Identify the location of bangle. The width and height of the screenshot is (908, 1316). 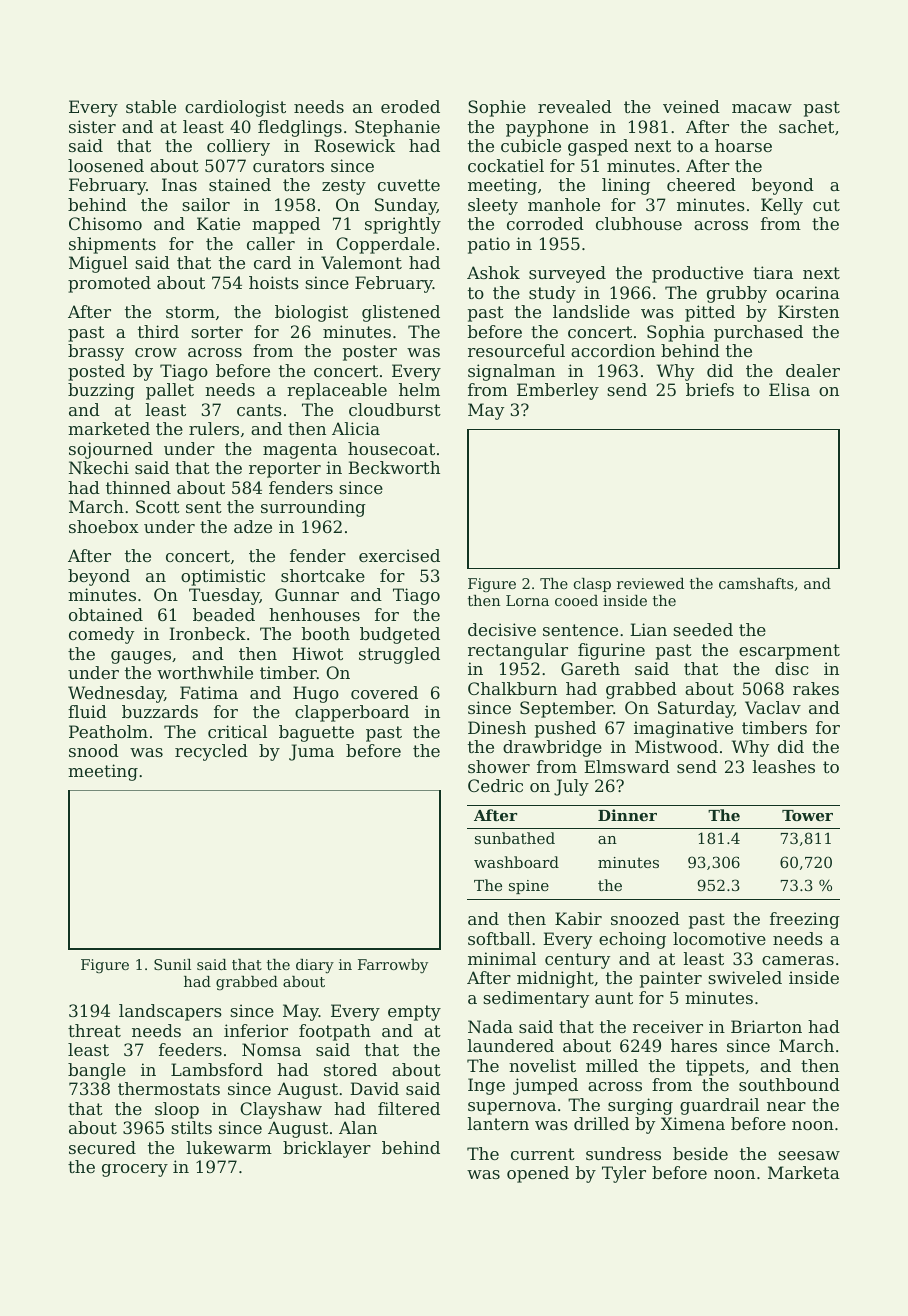
(97, 1071).
